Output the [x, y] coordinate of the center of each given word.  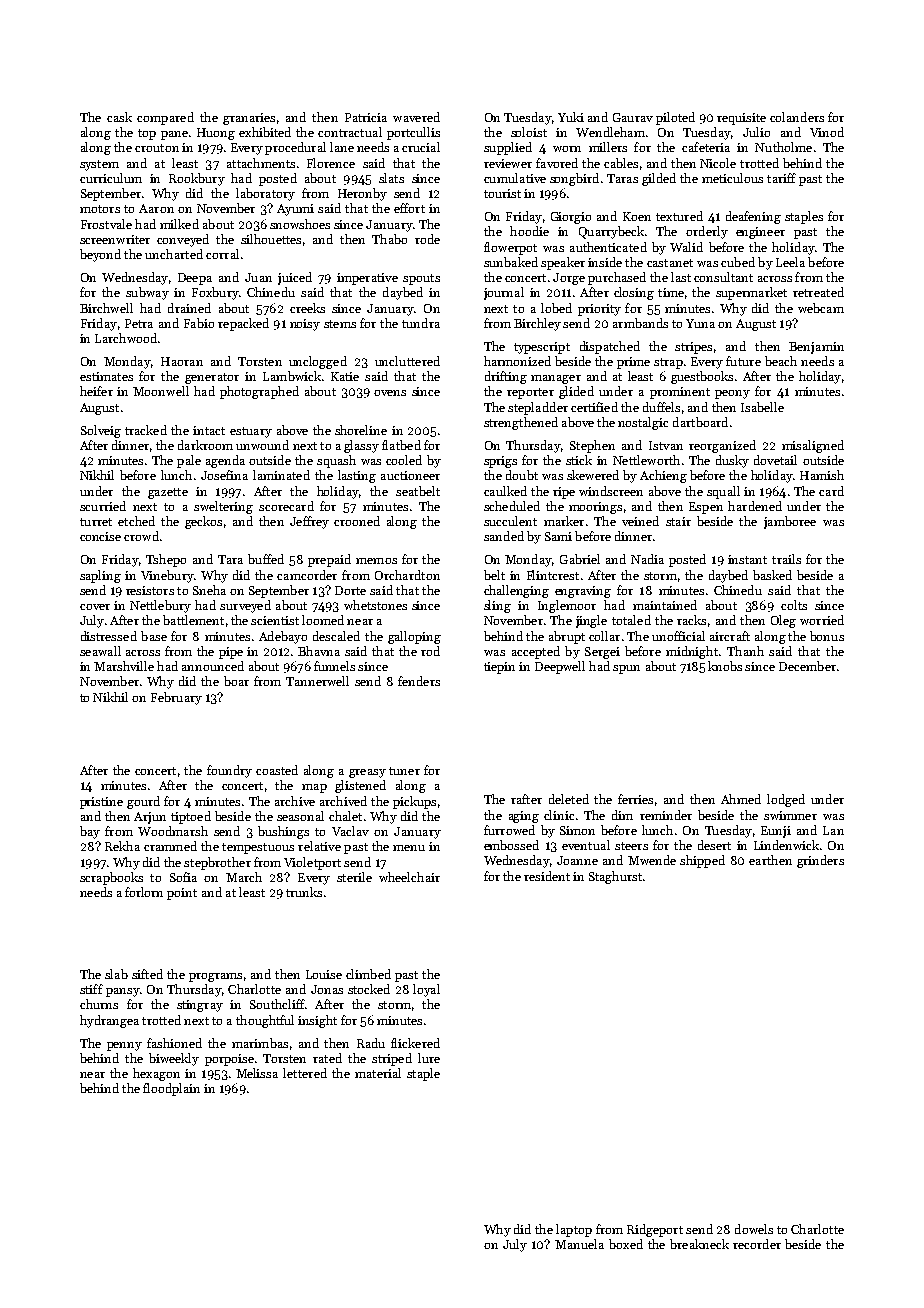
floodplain [171, 1089]
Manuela [579, 1244]
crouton [157, 148]
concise [100, 536]
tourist [502, 193]
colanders [797, 117]
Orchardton [407, 575]
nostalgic [643, 423]
